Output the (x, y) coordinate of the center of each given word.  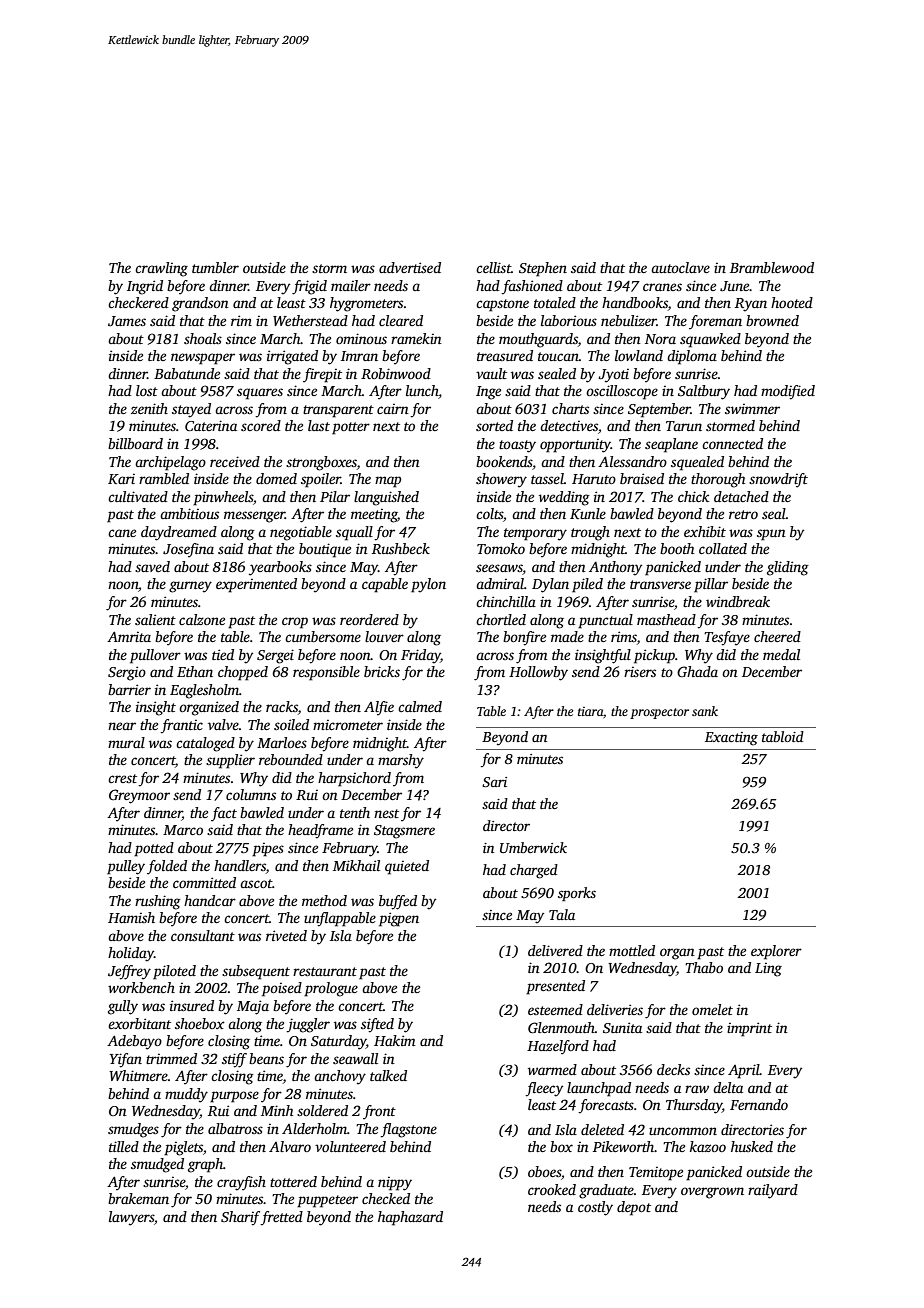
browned (772, 320)
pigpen (399, 919)
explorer (776, 952)
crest (122, 778)
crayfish (241, 1183)
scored (261, 425)
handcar (210, 900)
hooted (792, 302)
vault (491, 373)
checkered (138, 302)
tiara (590, 711)
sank (705, 711)
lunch (422, 392)
